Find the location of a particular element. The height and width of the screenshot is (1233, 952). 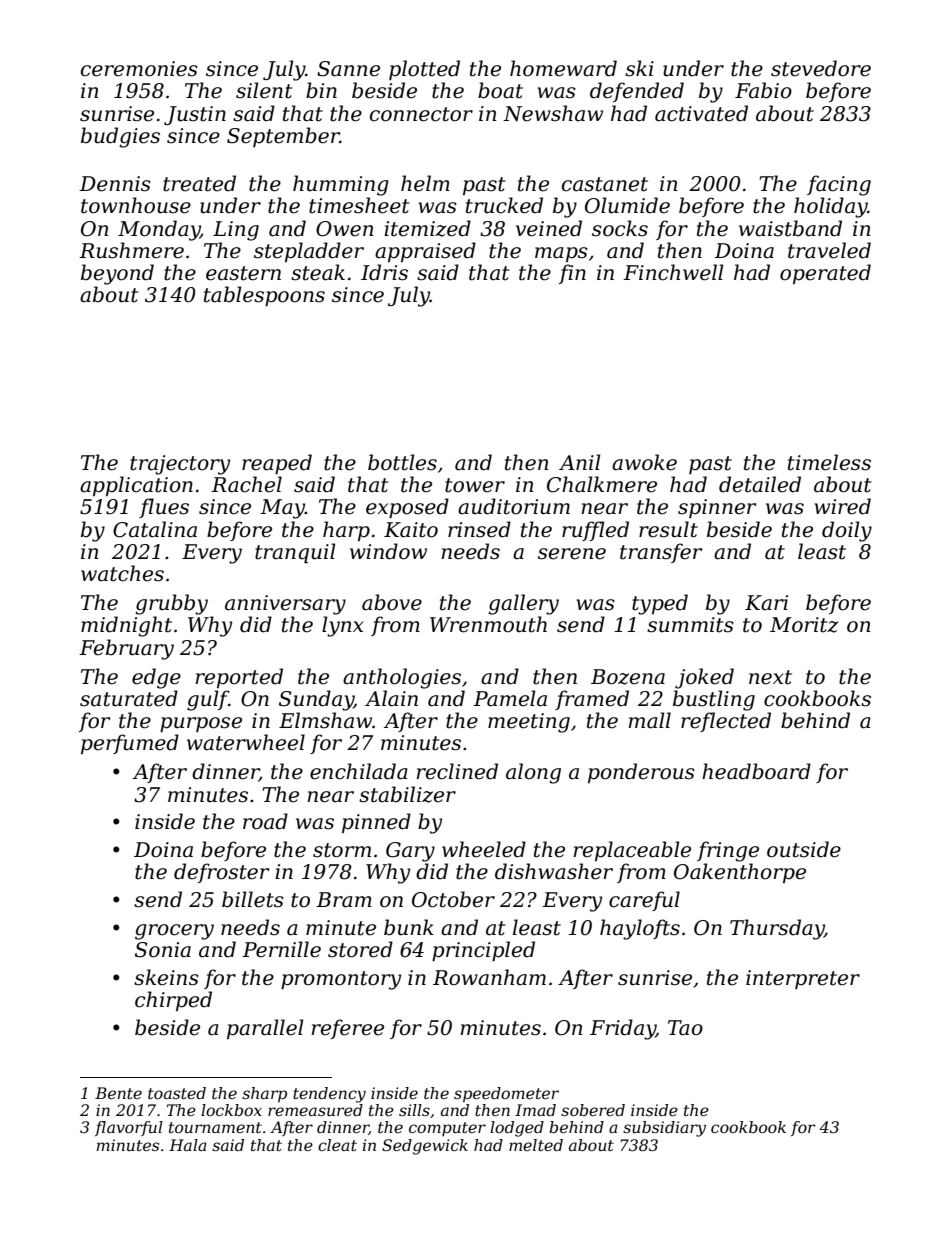

enchilada is located at coordinates (359, 771).
